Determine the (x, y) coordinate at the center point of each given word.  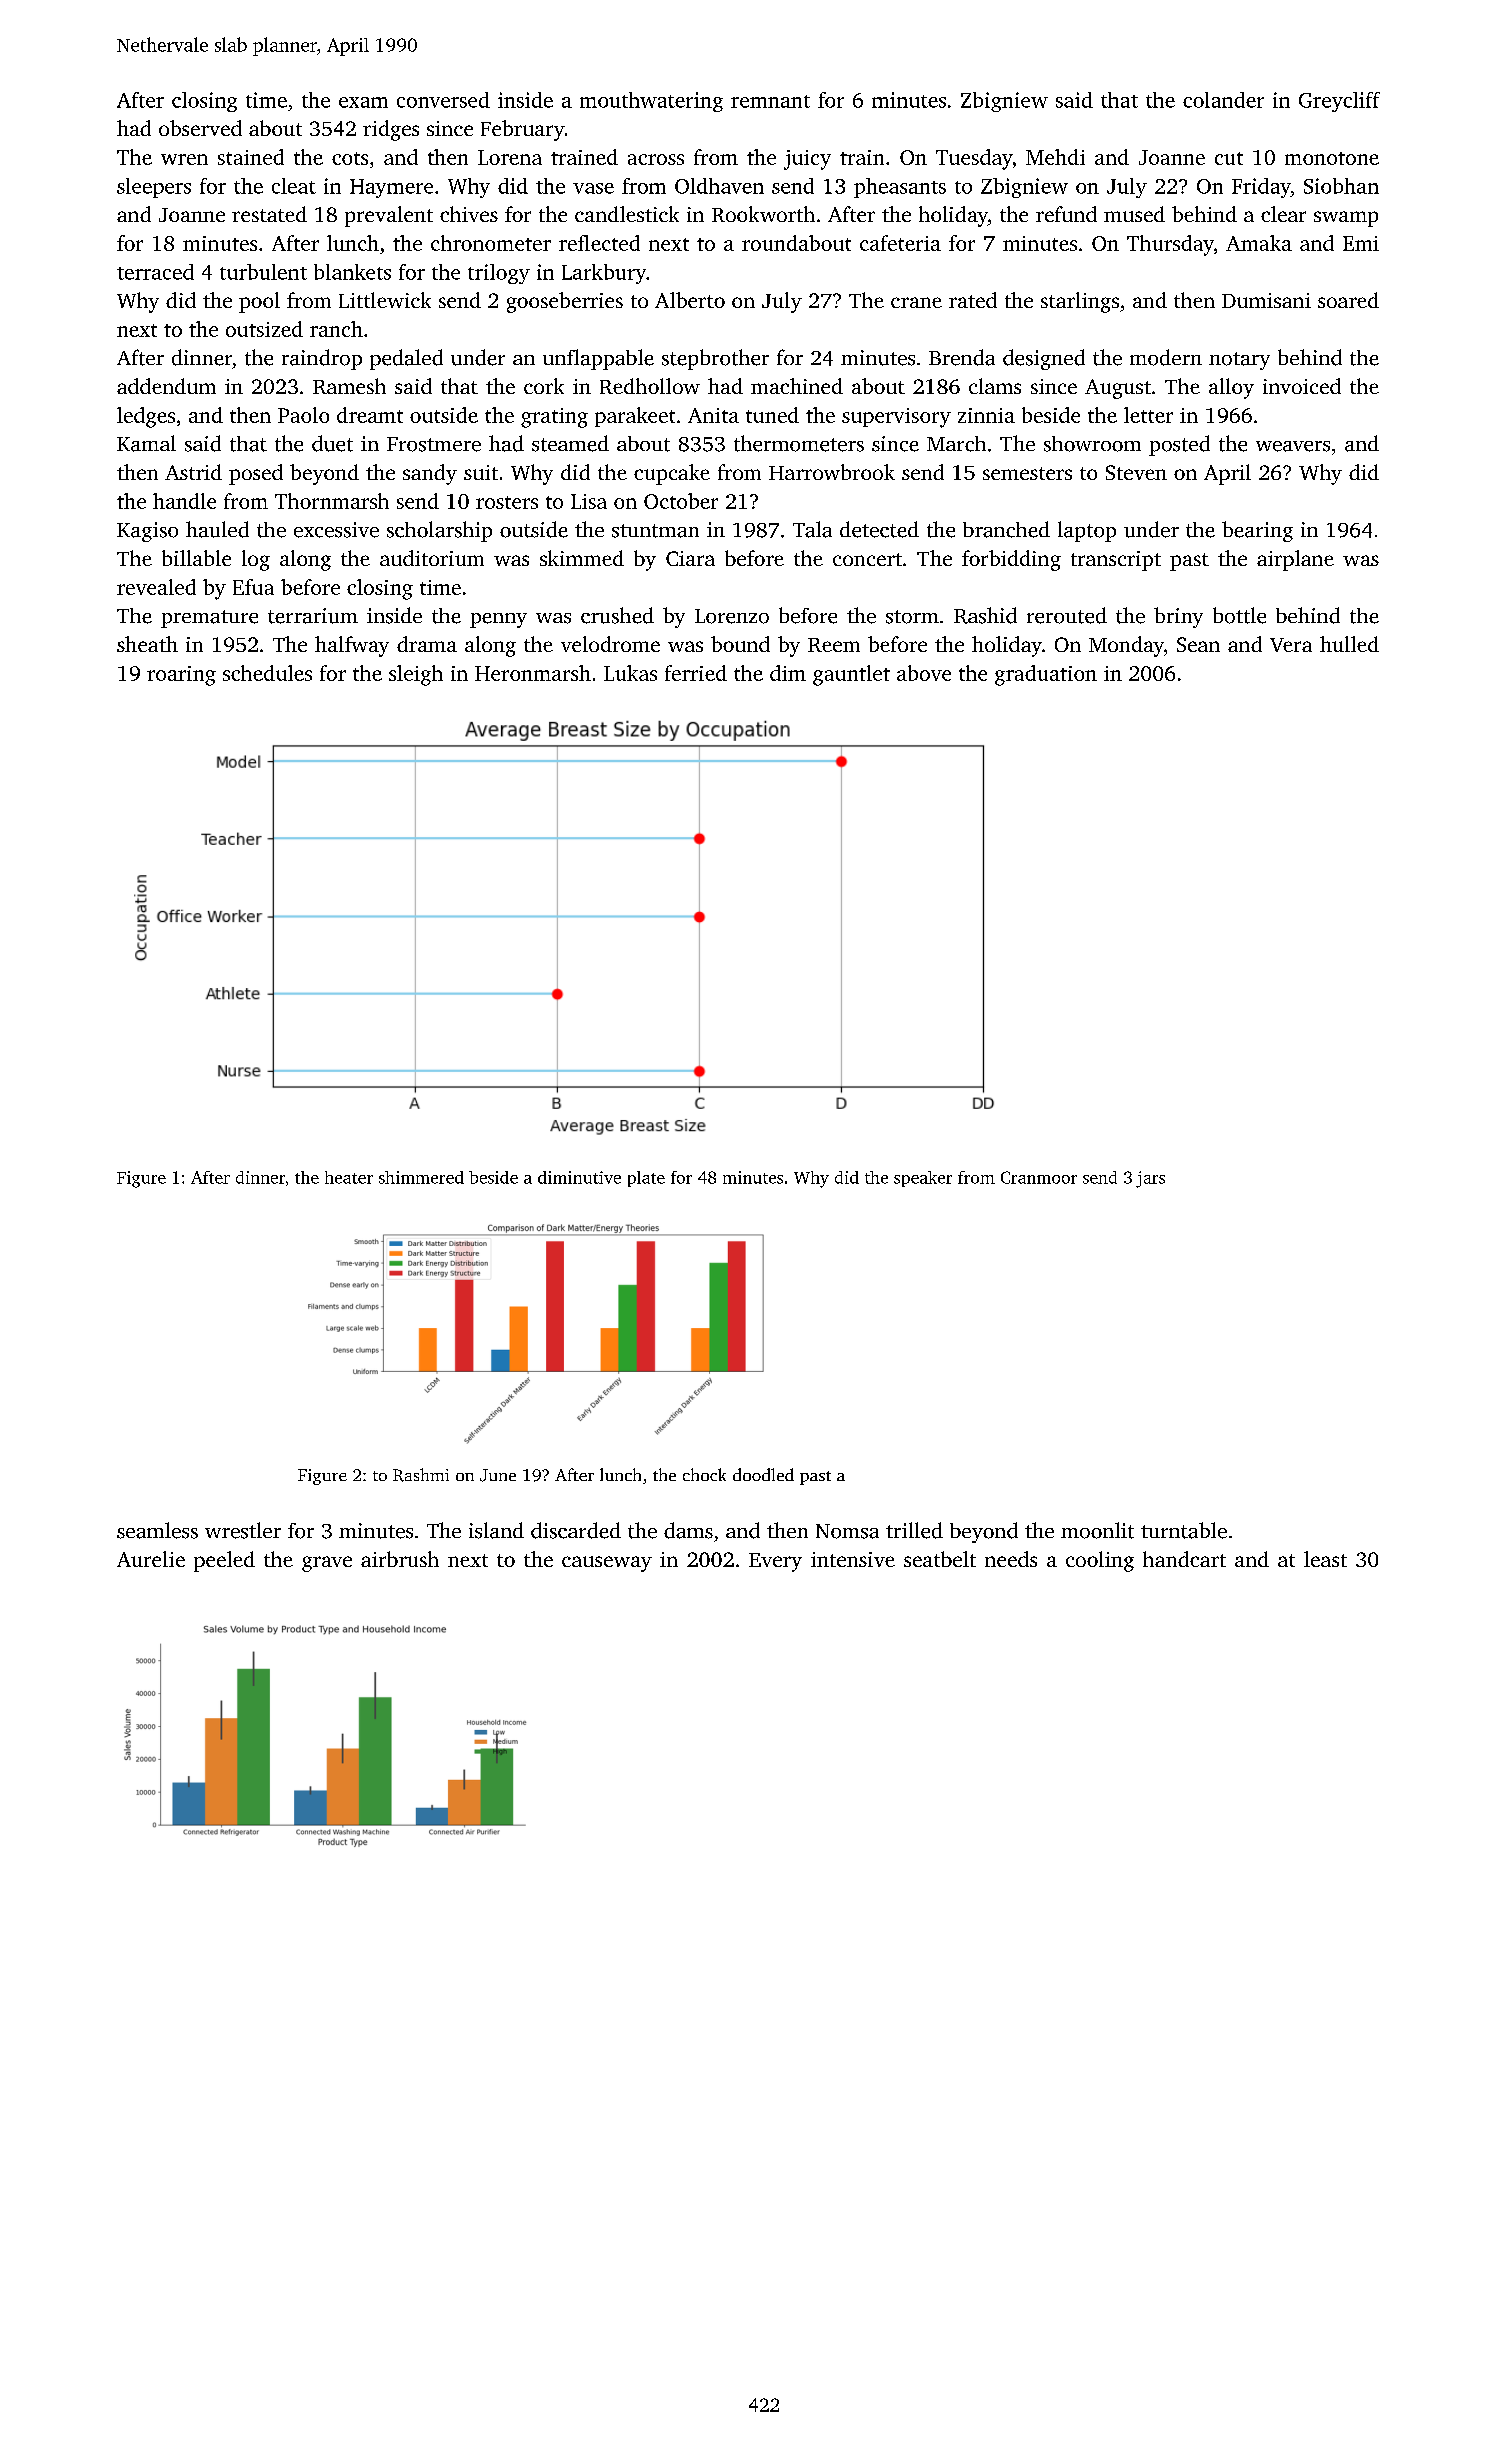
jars (1150, 1179)
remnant (770, 101)
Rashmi (421, 1475)
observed (200, 128)
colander (1223, 100)
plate (646, 1179)
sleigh (416, 675)
